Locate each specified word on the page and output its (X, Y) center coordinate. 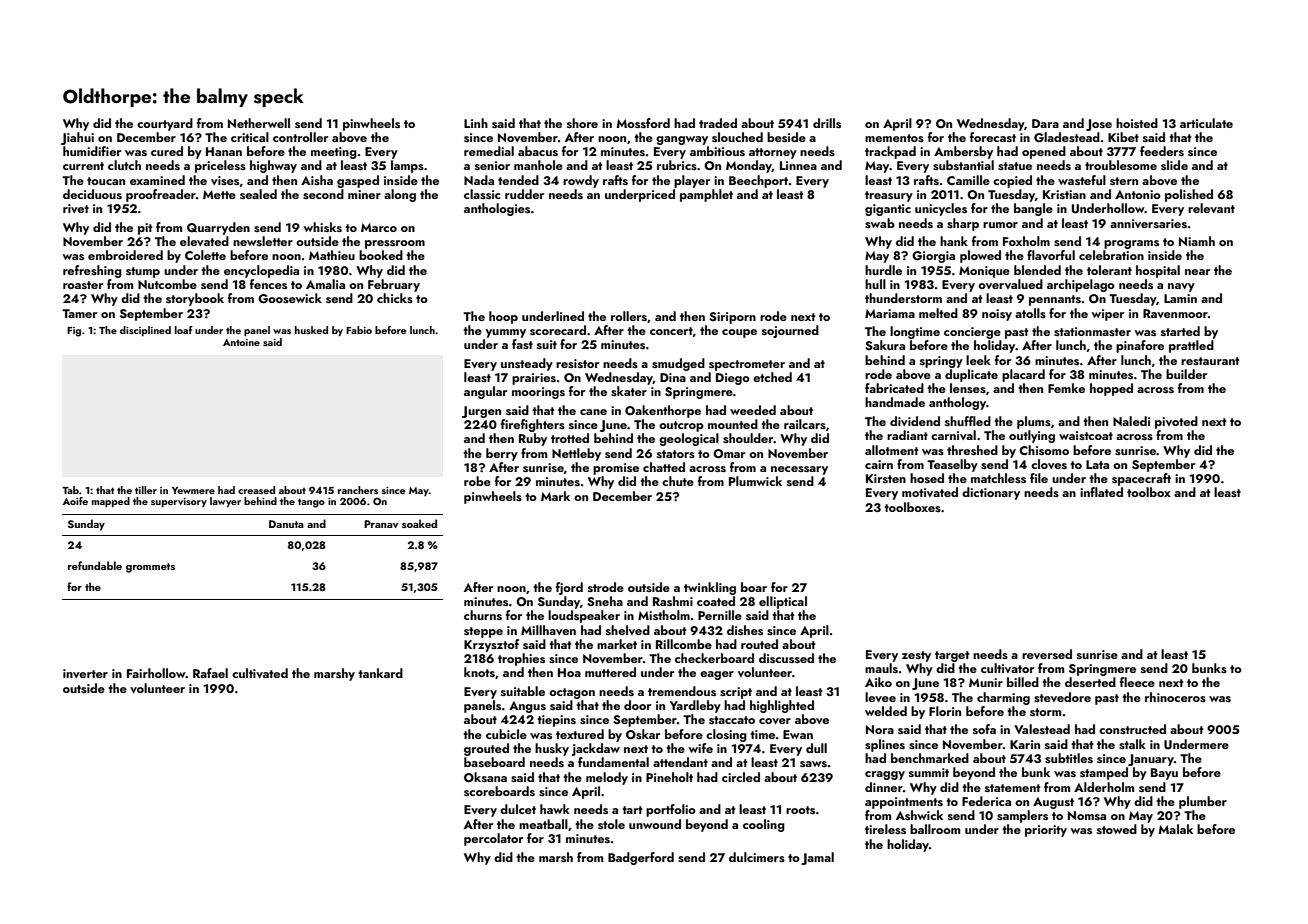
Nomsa (1087, 815)
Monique (984, 272)
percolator (493, 839)
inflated (1101, 492)
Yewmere (193, 490)
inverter (85, 673)
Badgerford (641, 858)
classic (482, 194)
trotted (570, 438)
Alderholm (1104, 787)
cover (775, 721)
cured (167, 151)
